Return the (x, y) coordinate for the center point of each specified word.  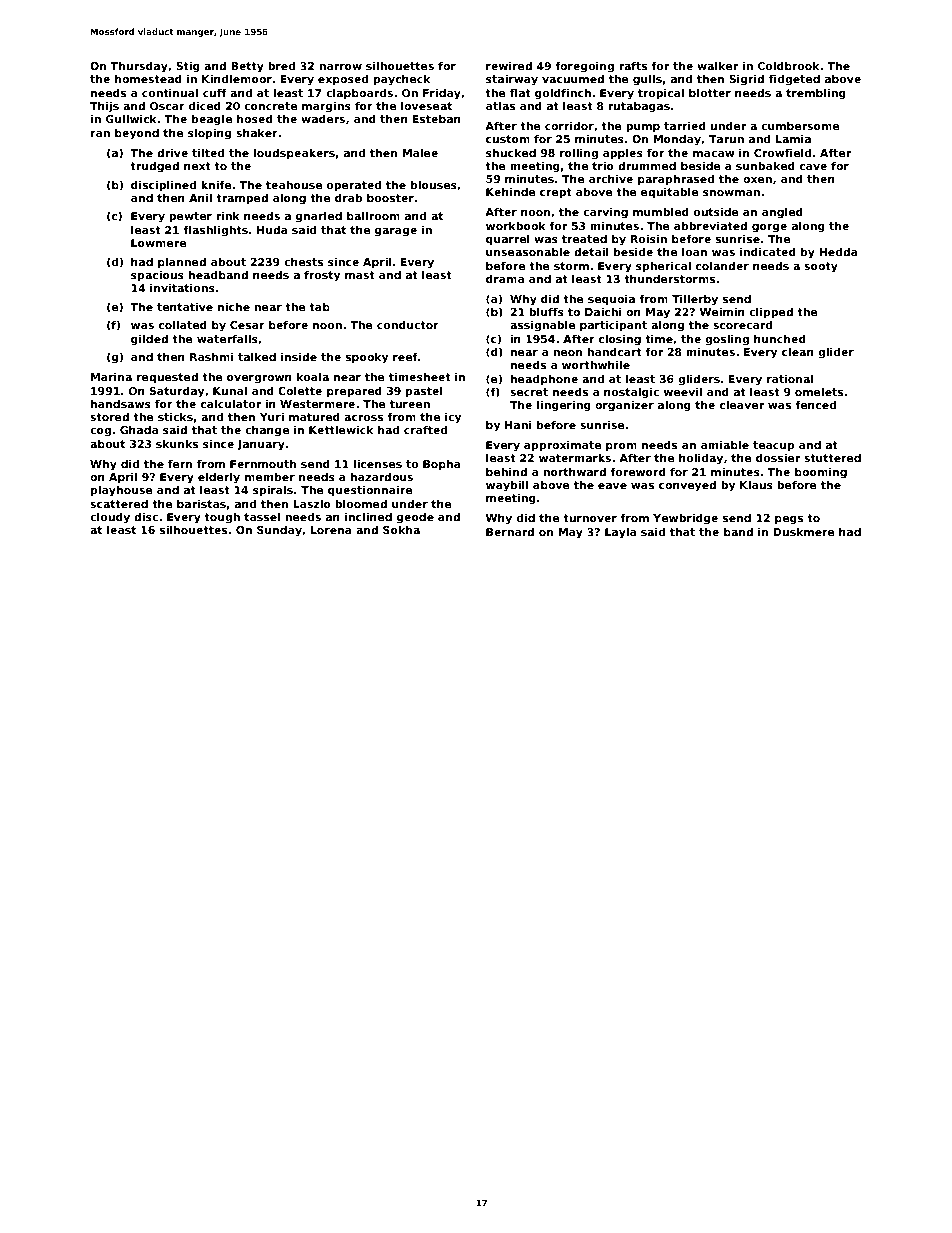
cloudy (110, 518)
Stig (188, 67)
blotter (710, 92)
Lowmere (158, 243)
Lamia (793, 138)
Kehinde (511, 191)
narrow (340, 67)
